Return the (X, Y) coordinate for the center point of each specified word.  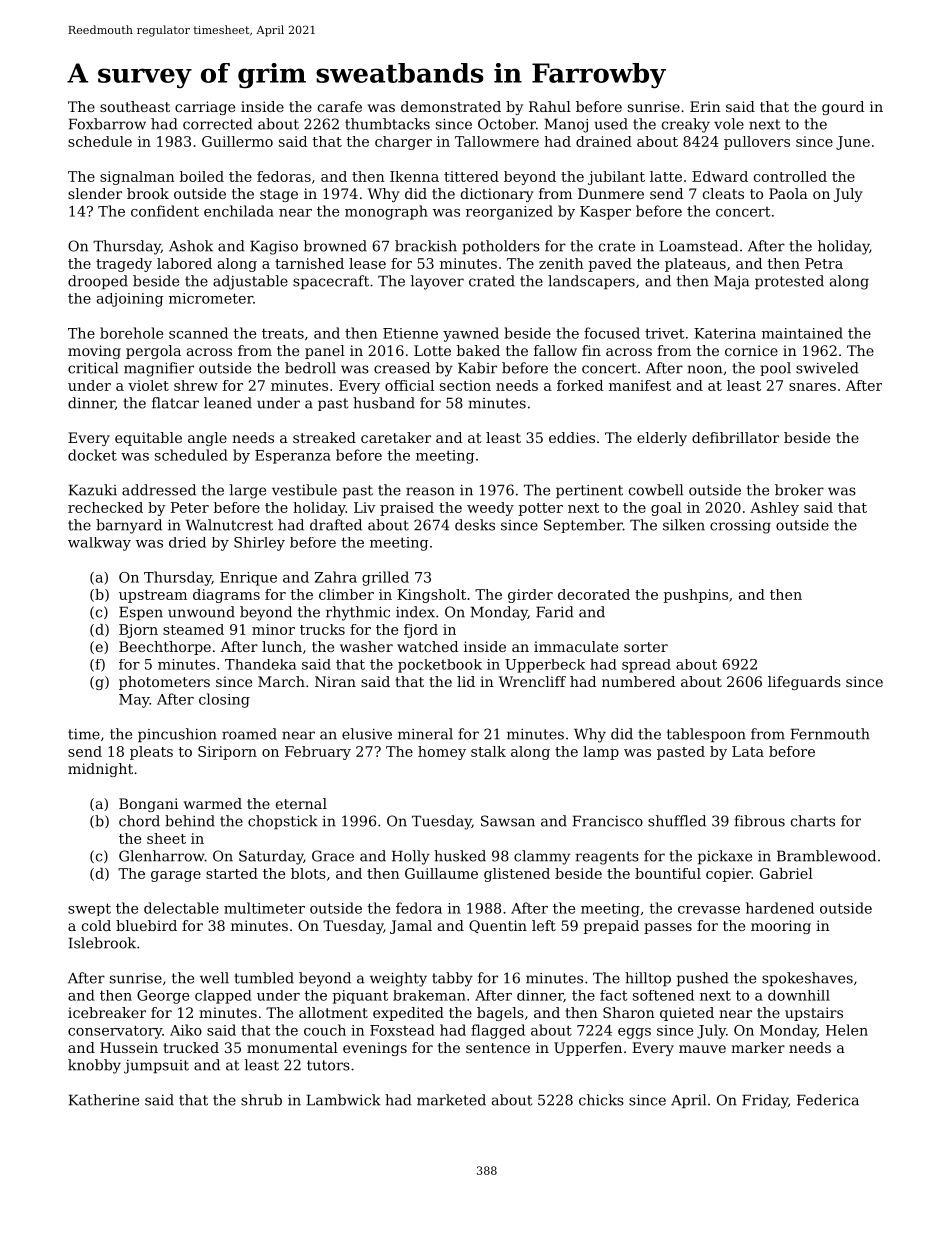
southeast (135, 106)
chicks (601, 1100)
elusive (367, 734)
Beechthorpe (165, 648)
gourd (843, 108)
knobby (94, 1066)
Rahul (550, 106)
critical (93, 368)
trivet (664, 333)
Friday (765, 1101)
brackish (426, 246)
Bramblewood (826, 856)
